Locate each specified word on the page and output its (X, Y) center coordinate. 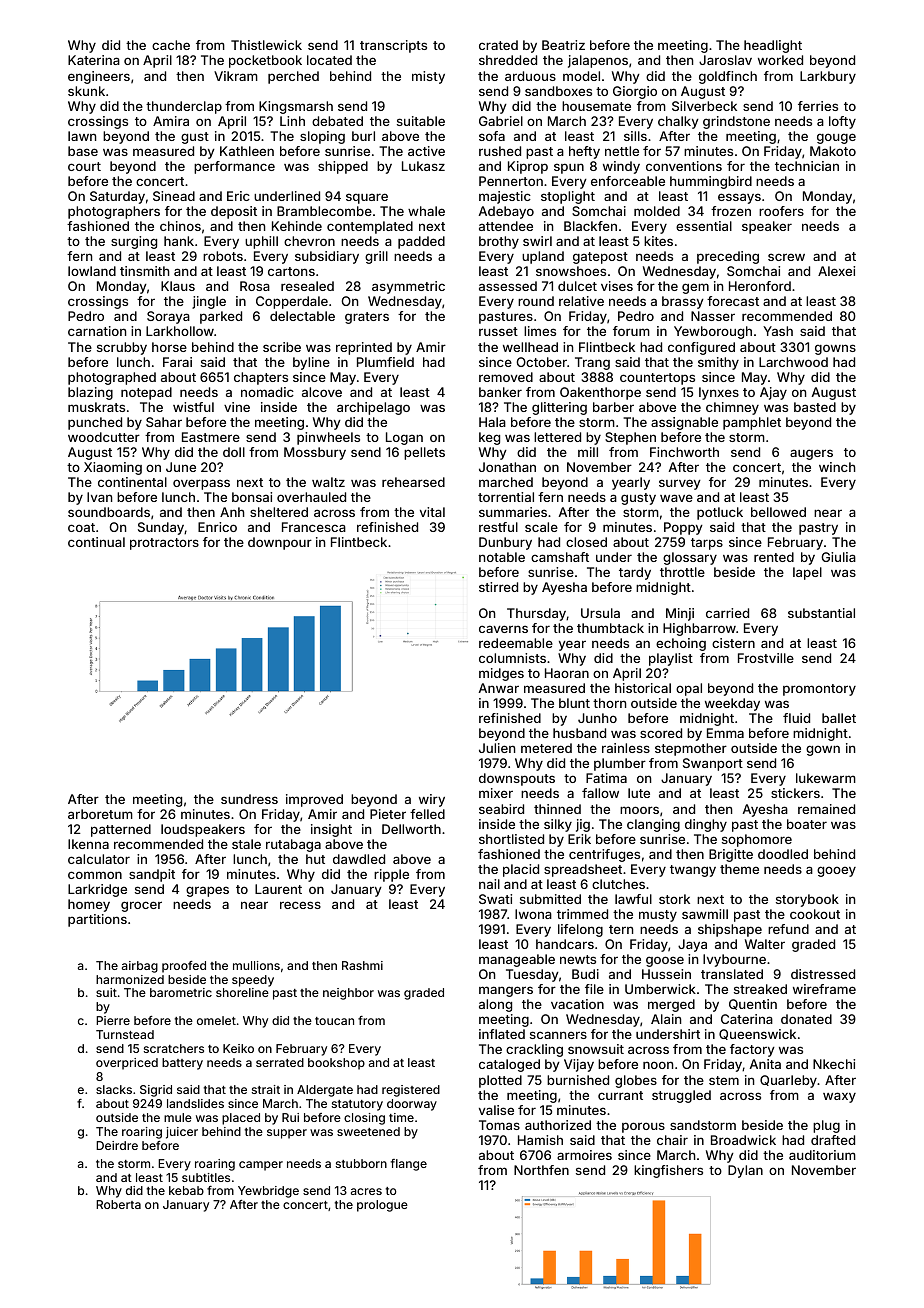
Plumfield (385, 362)
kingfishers (668, 1171)
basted (815, 407)
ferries (818, 106)
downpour (280, 543)
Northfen (541, 1170)
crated (498, 45)
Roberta (118, 1204)
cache (171, 45)
